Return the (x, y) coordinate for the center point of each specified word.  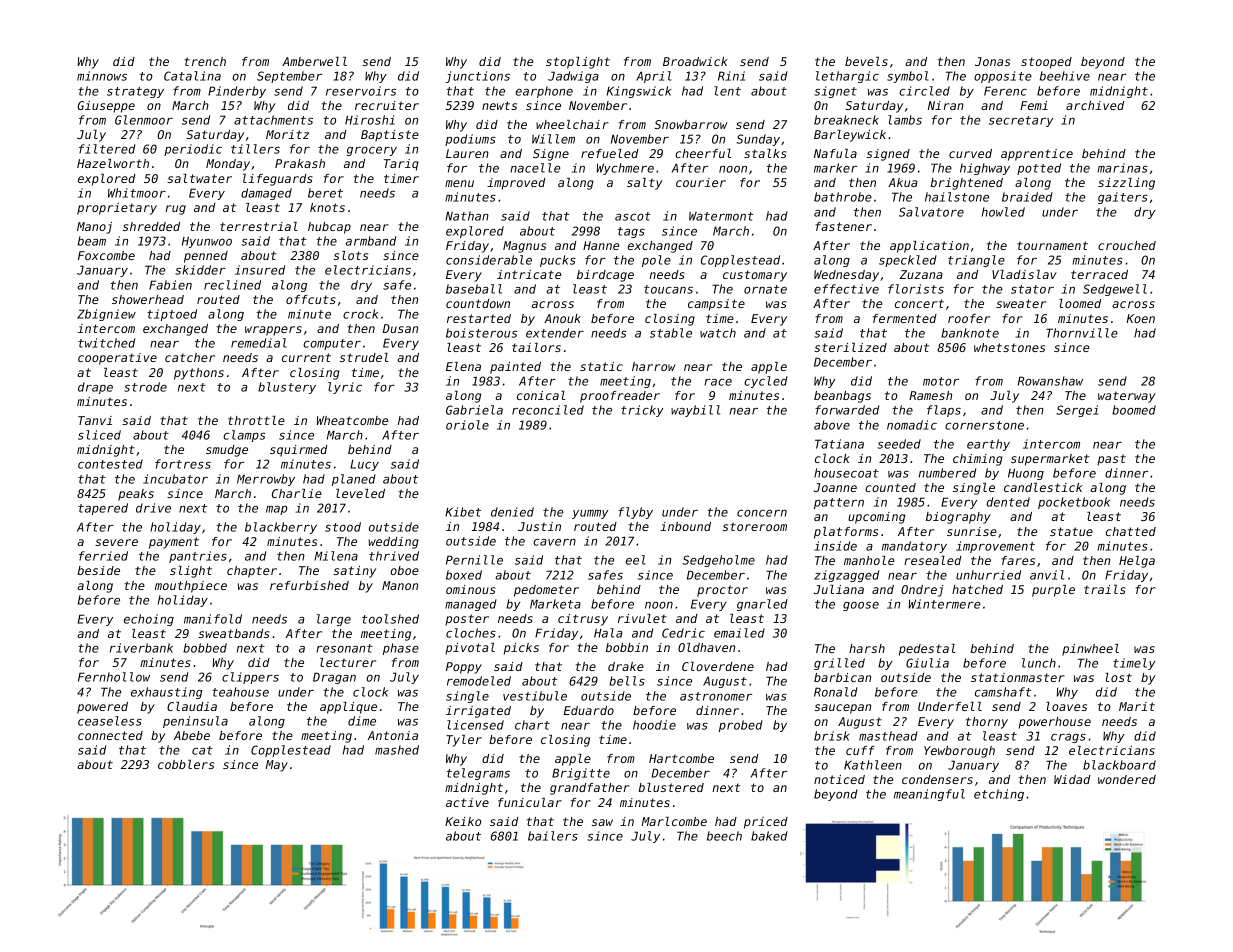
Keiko (463, 821)
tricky (642, 411)
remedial (259, 343)
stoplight (578, 63)
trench (205, 61)
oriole (467, 425)
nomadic (912, 425)
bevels (866, 61)
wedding (393, 543)
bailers (553, 836)
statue (1071, 531)
